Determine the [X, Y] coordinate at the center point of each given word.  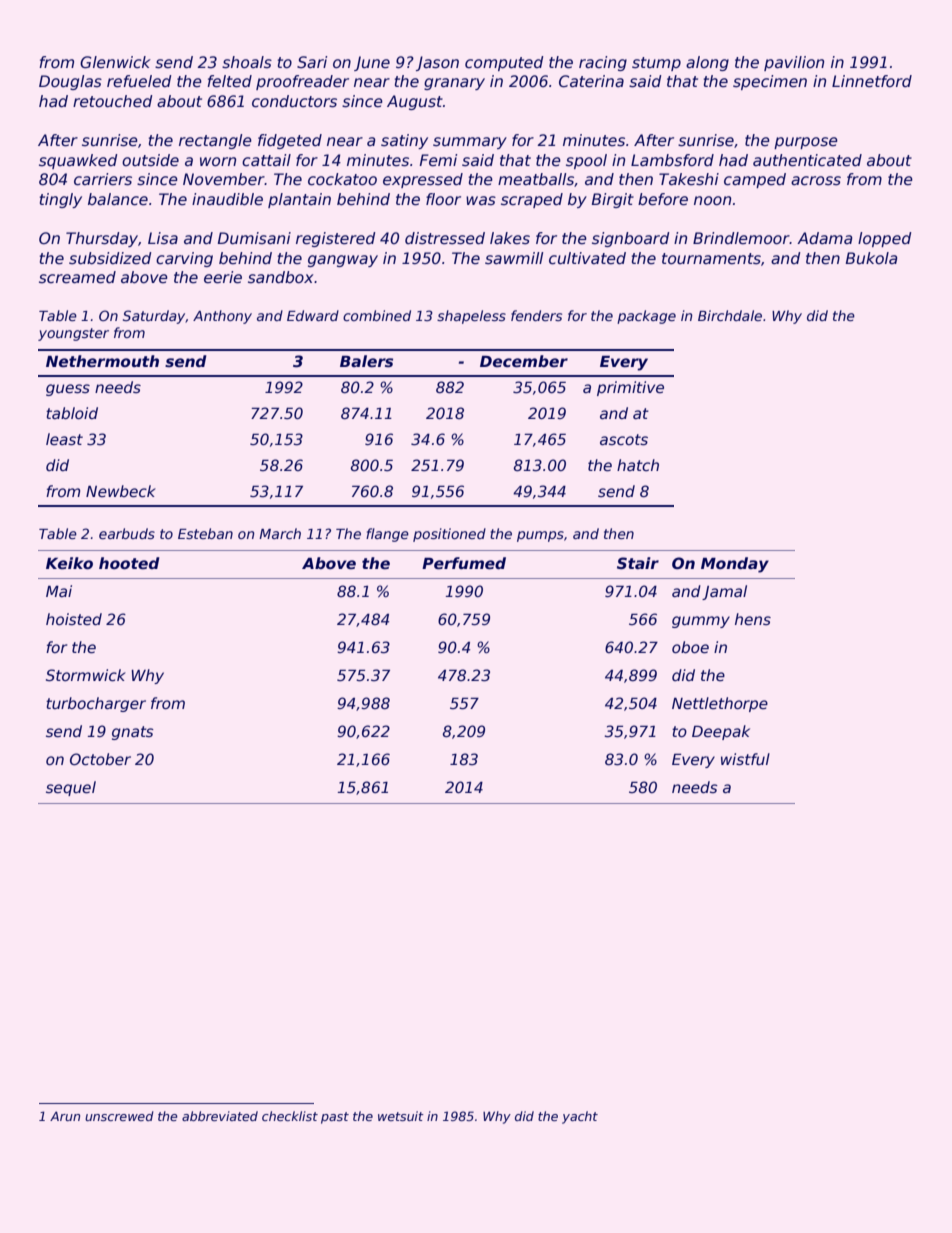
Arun [65, 1116]
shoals [247, 62]
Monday [735, 565]
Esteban [205, 533]
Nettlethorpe [720, 704]
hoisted [74, 619]
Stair [638, 563]
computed [504, 63]
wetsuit [401, 1116]
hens [753, 619]
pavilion [794, 63]
